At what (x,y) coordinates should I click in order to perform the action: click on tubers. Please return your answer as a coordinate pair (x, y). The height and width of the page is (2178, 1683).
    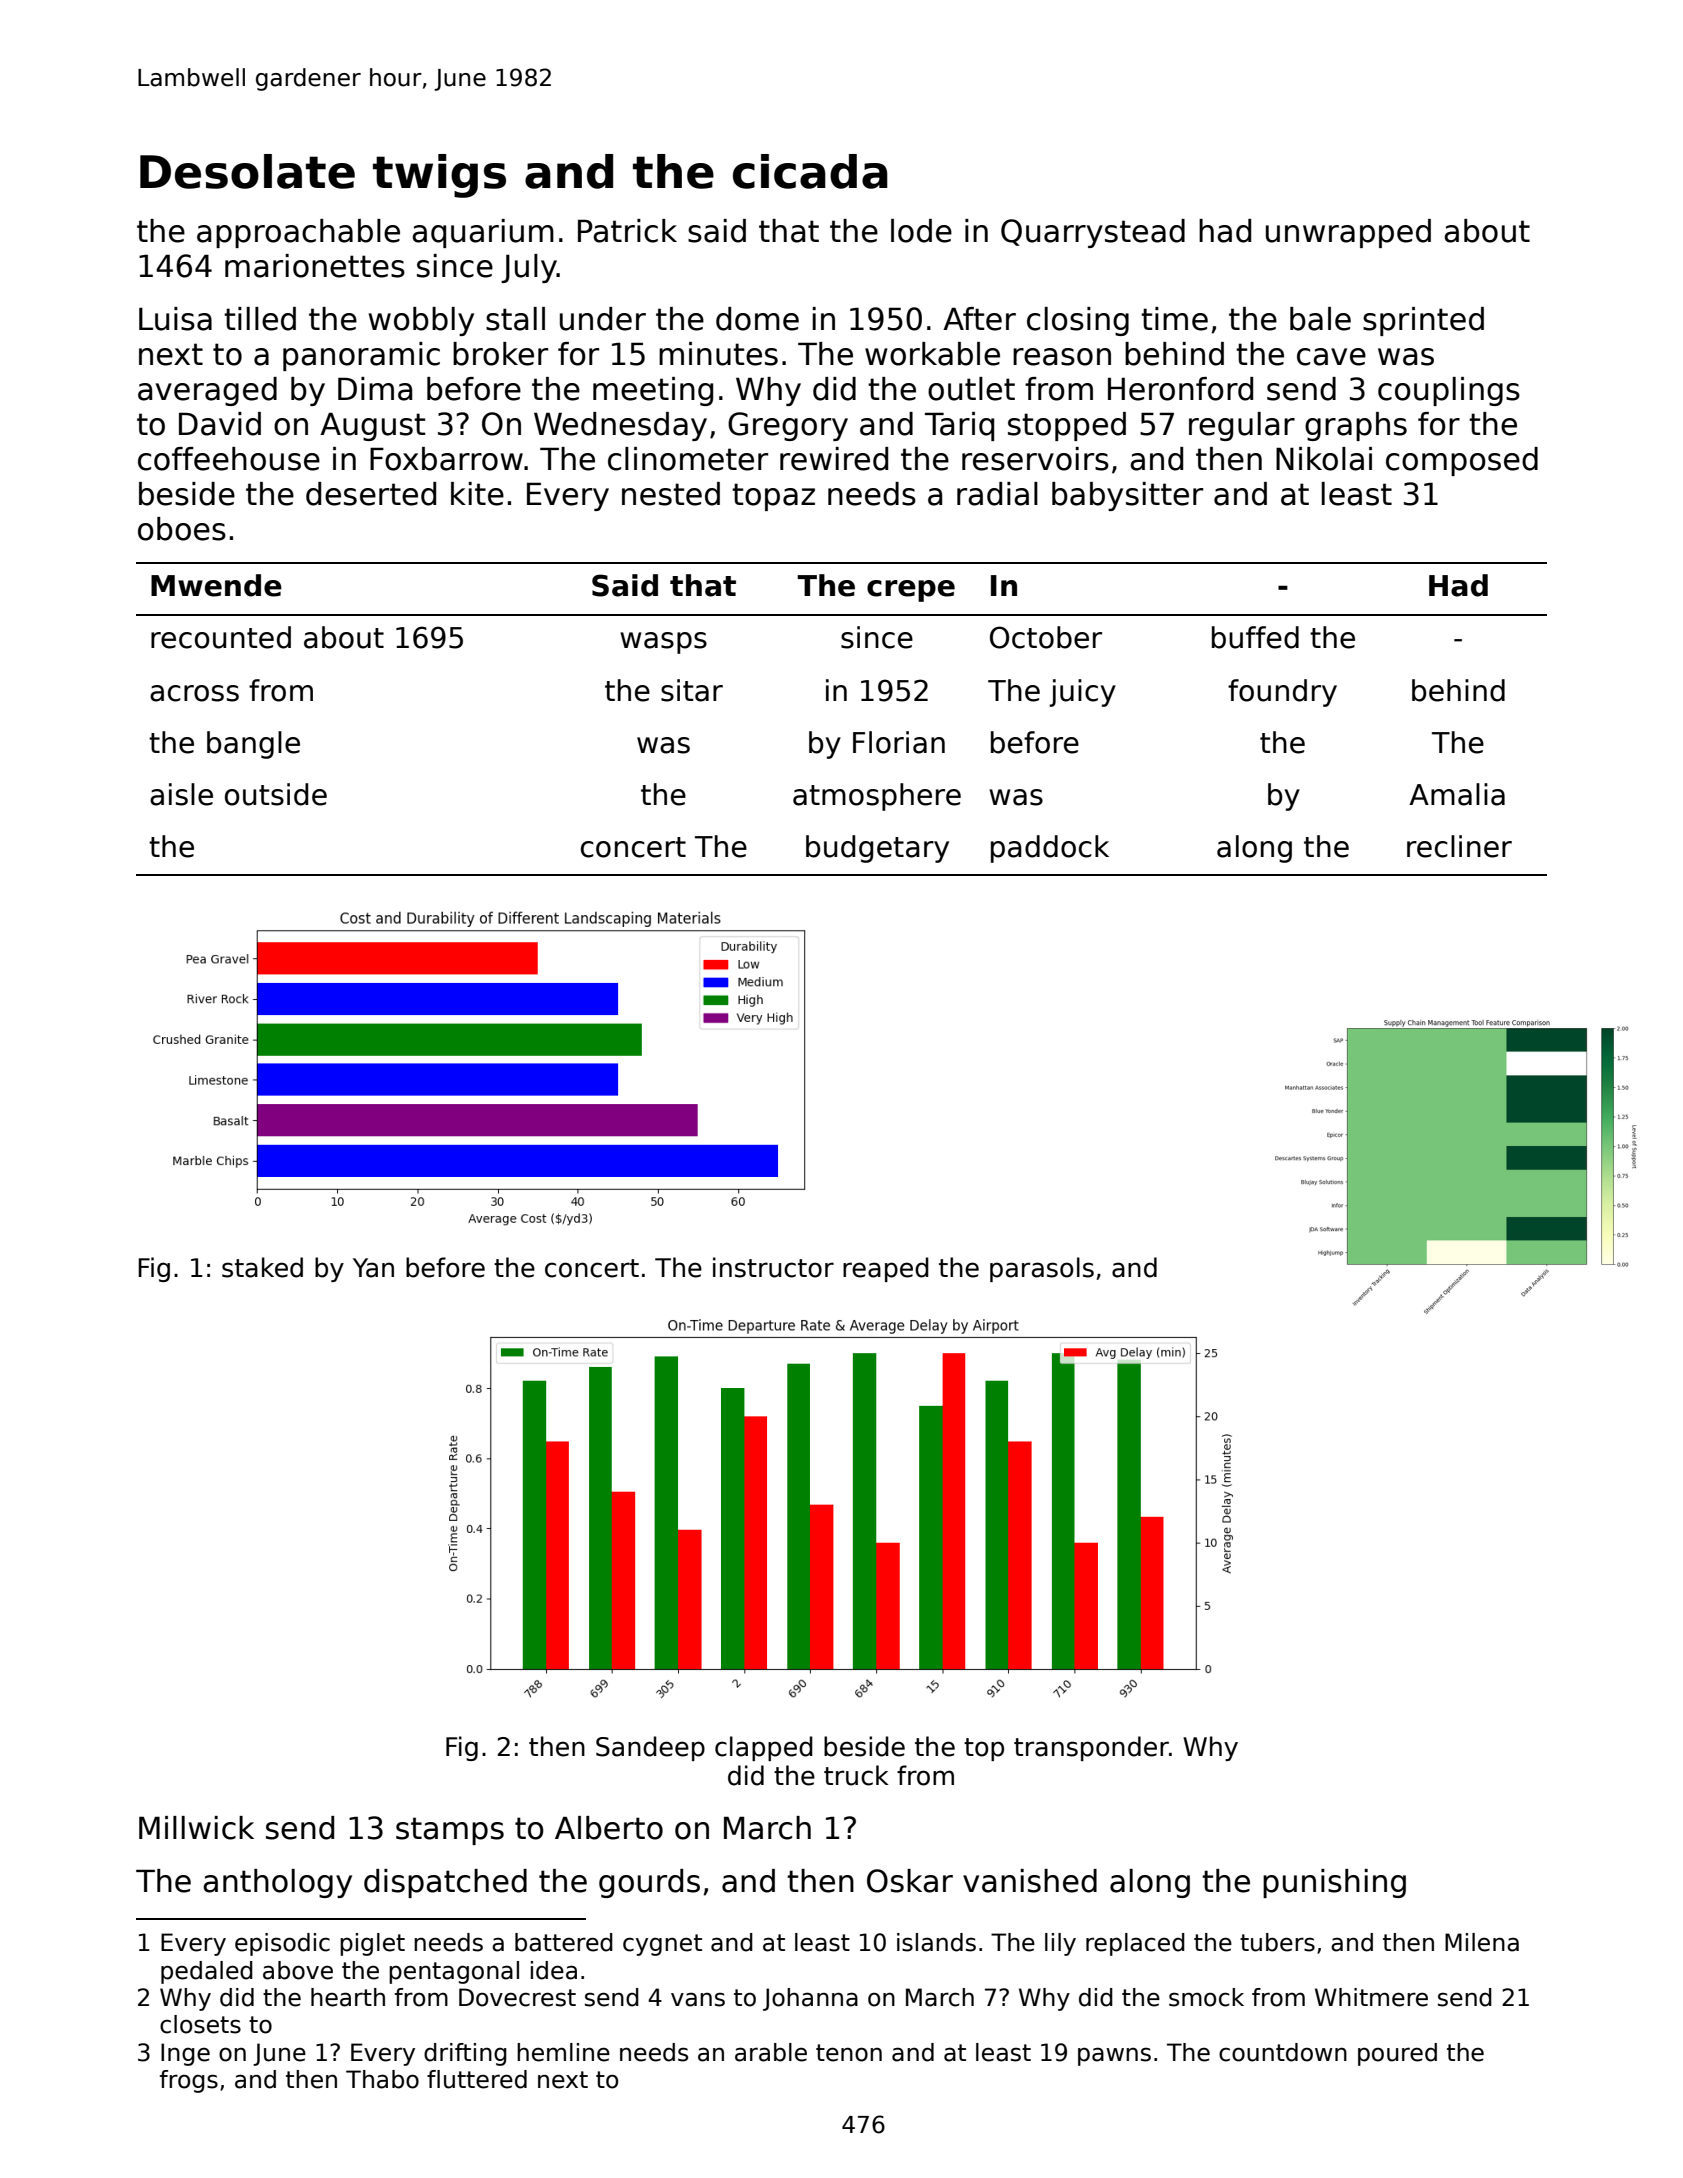
    Looking at the image, I should click on (1277, 1942).
